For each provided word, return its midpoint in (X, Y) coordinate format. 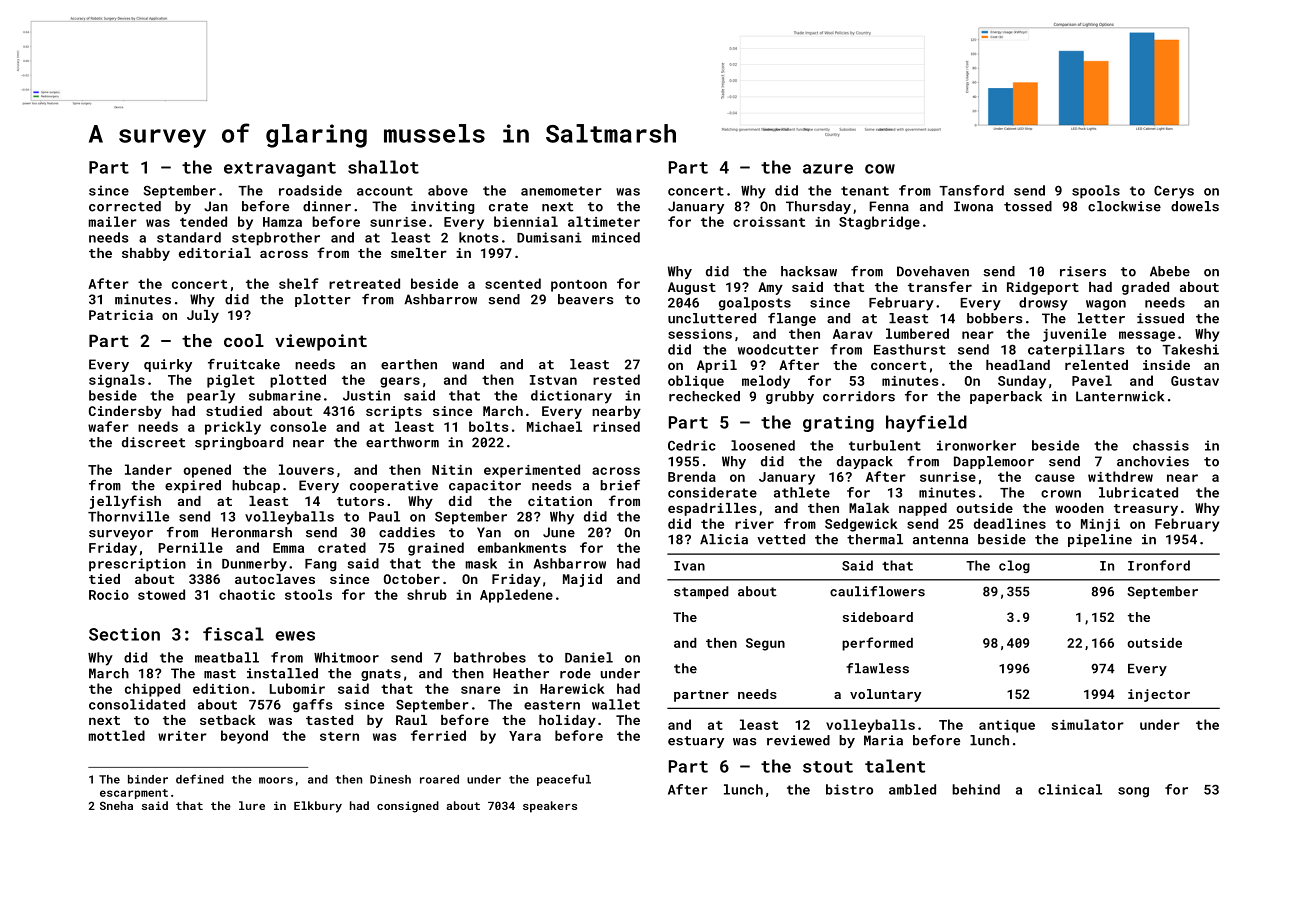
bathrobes (490, 657)
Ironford (1159, 565)
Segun (765, 644)
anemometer (561, 191)
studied (234, 411)
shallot (383, 167)
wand (468, 364)
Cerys (1174, 192)
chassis (1161, 445)
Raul (411, 720)
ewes (295, 636)
